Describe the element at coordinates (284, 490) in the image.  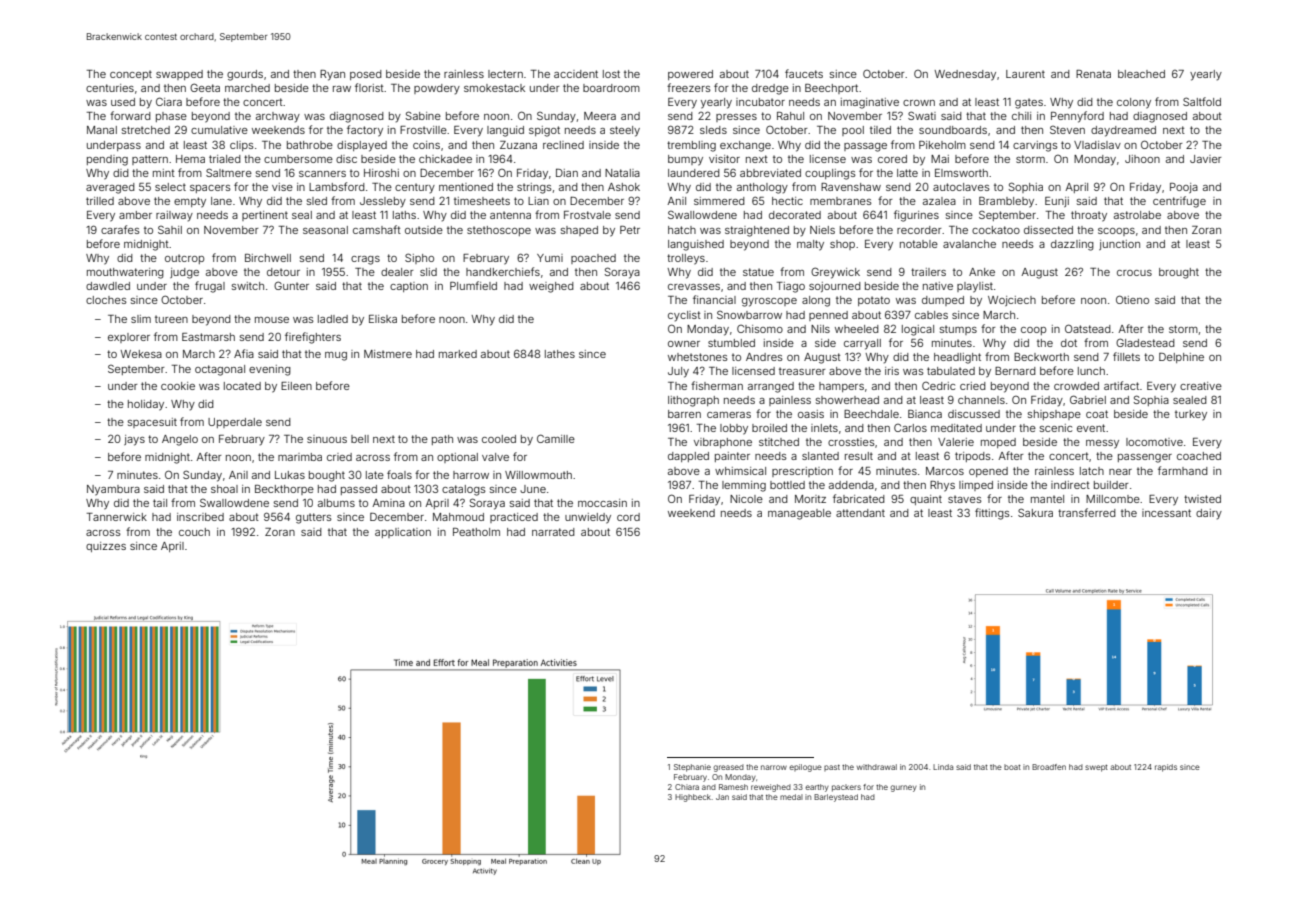
I see `Beckthorpe` at that location.
